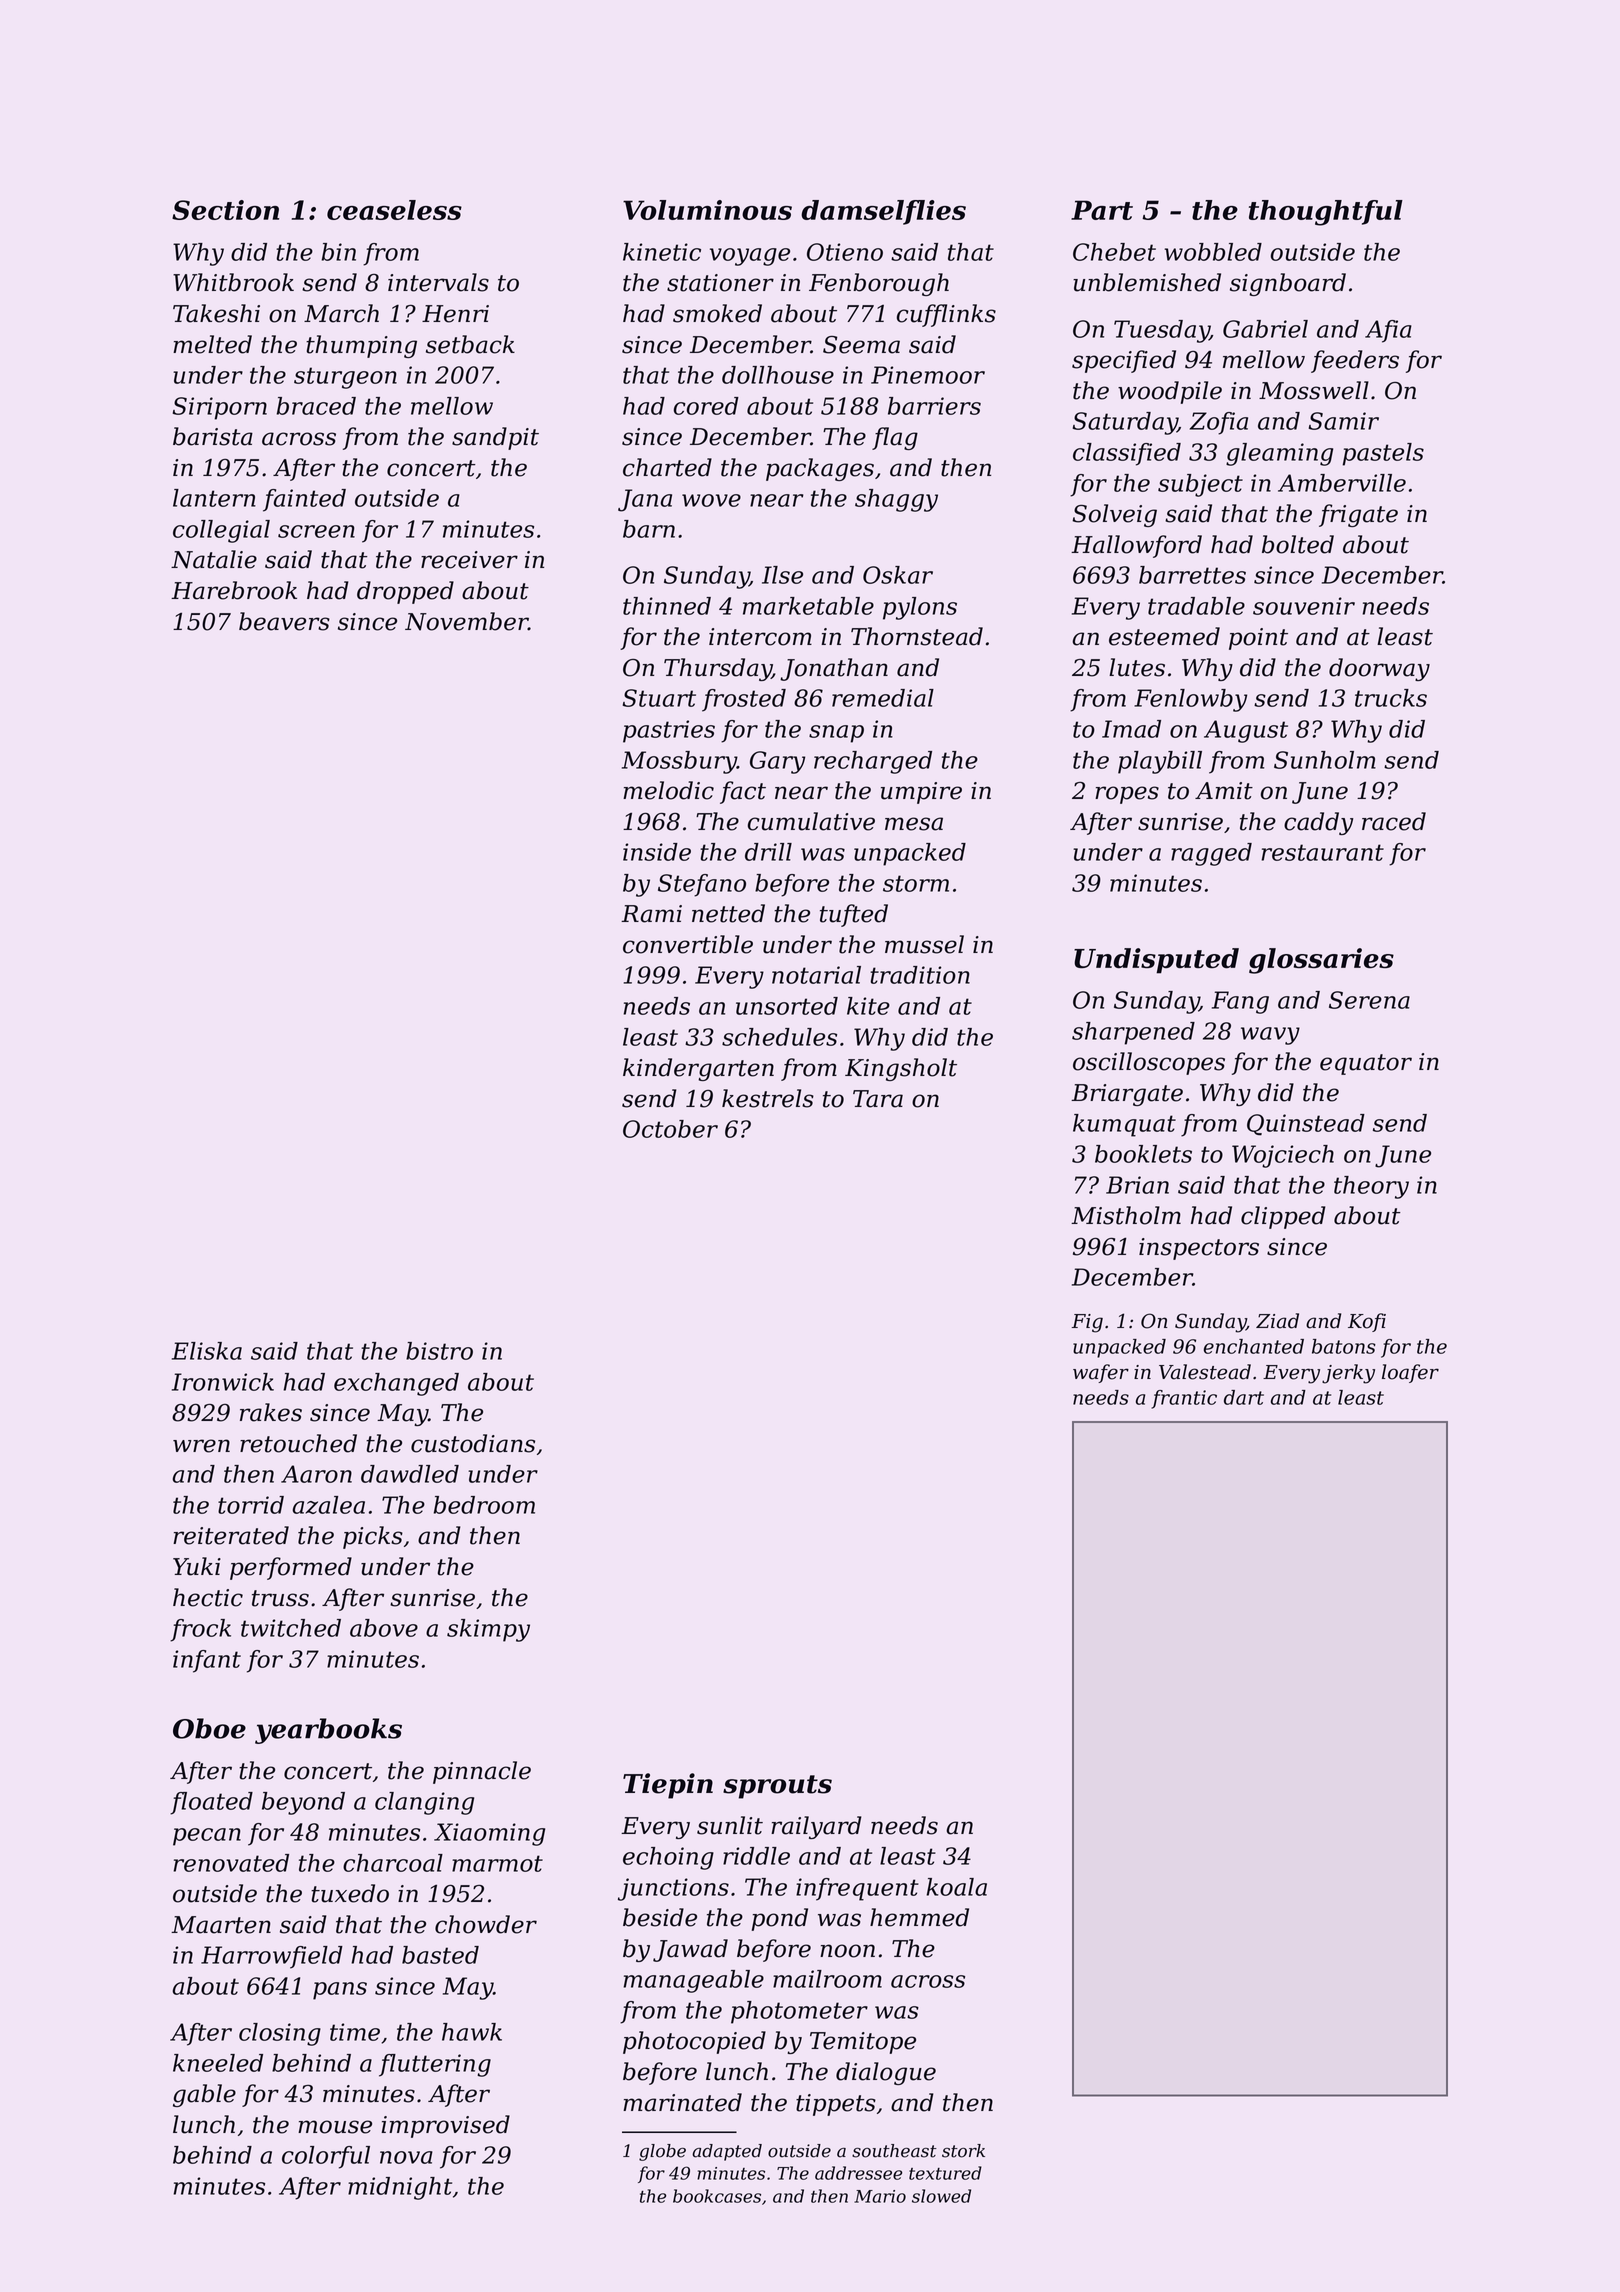  What do you see at coordinates (777, 1787) in the screenshot?
I see `sprouts` at bounding box center [777, 1787].
